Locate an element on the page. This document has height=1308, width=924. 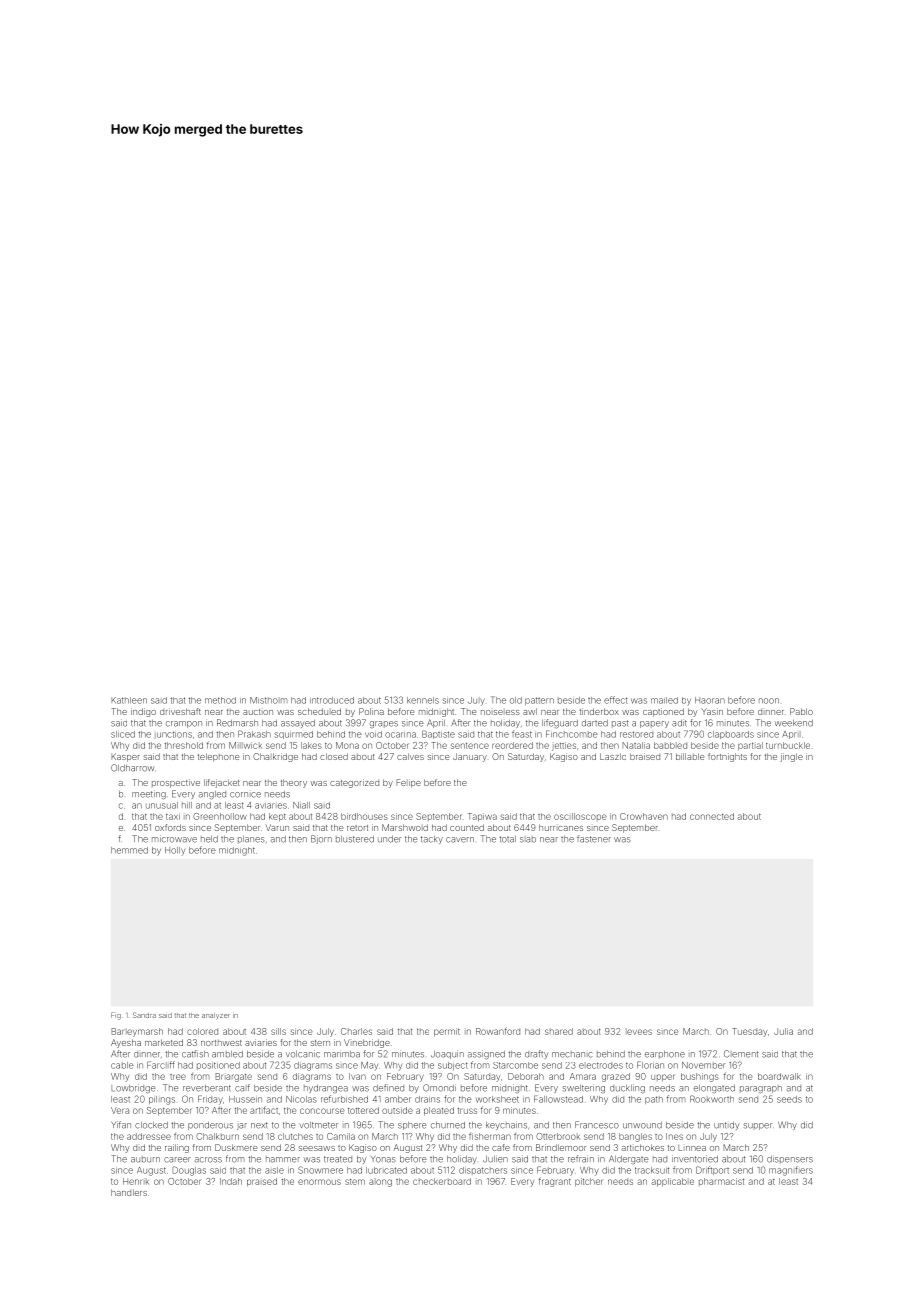
Crowhaven is located at coordinates (644, 816).
